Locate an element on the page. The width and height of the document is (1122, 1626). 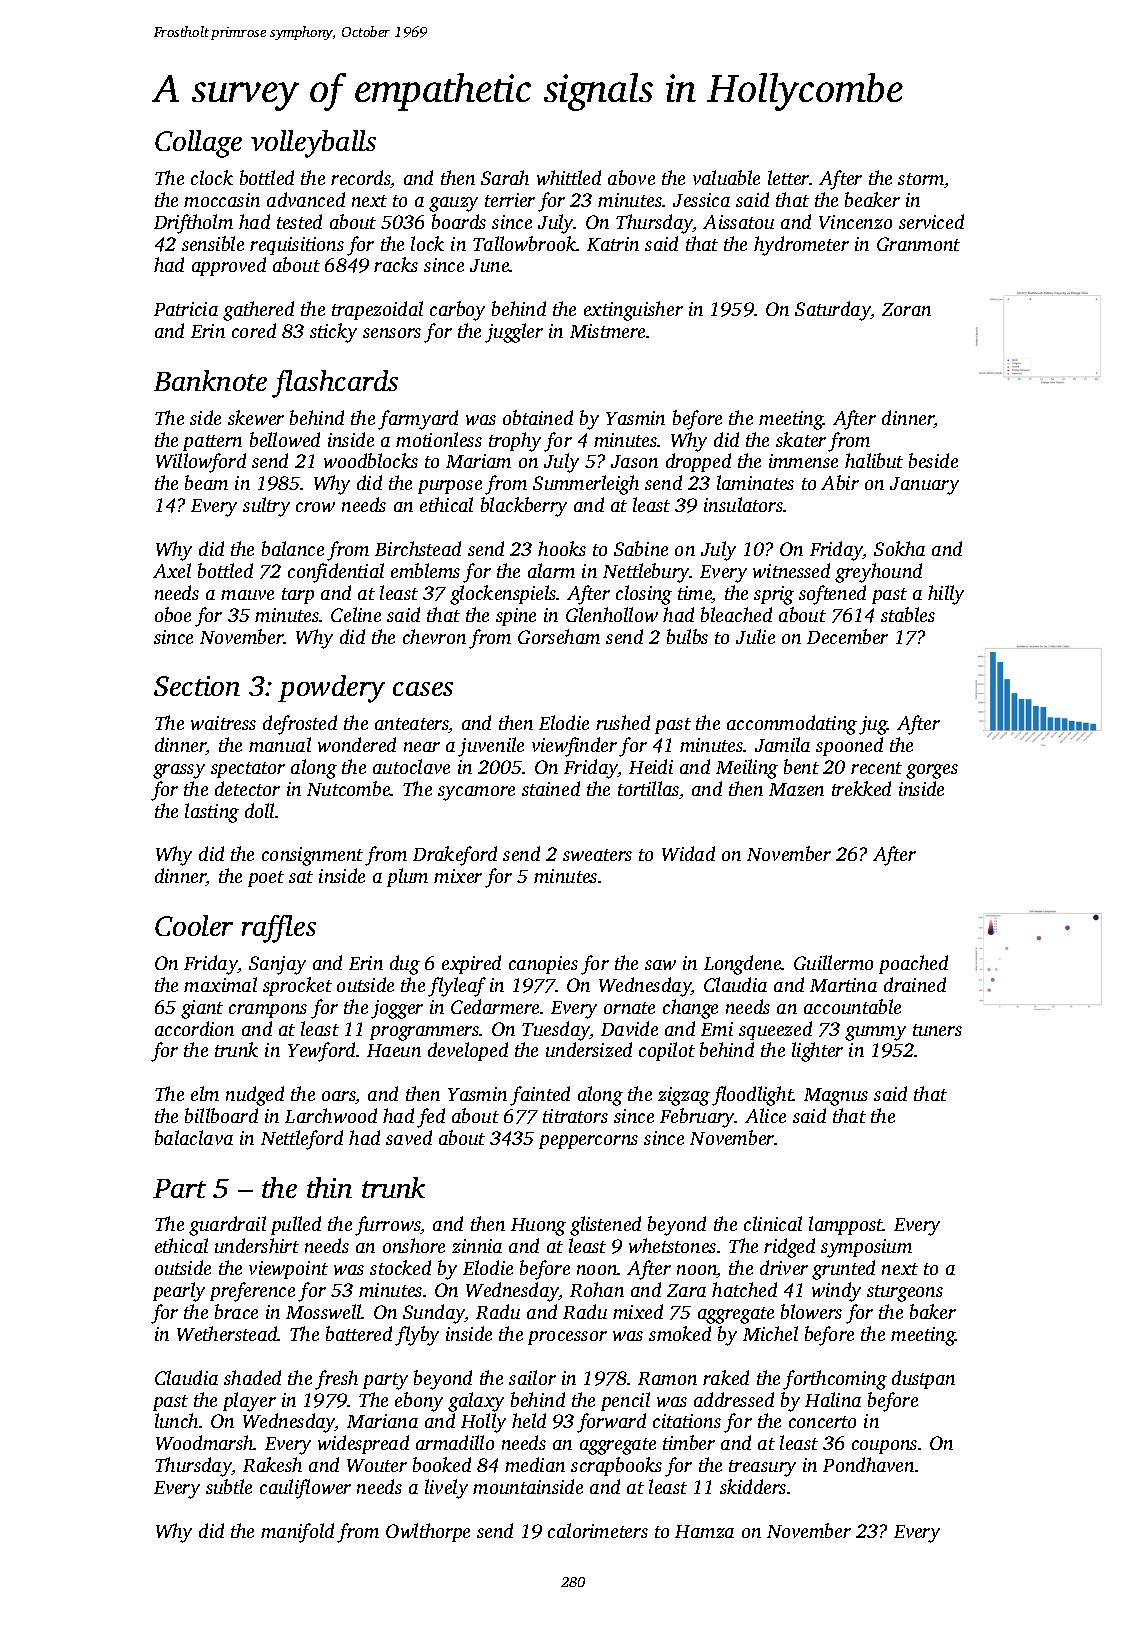
poet is located at coordinates (266, 879).
